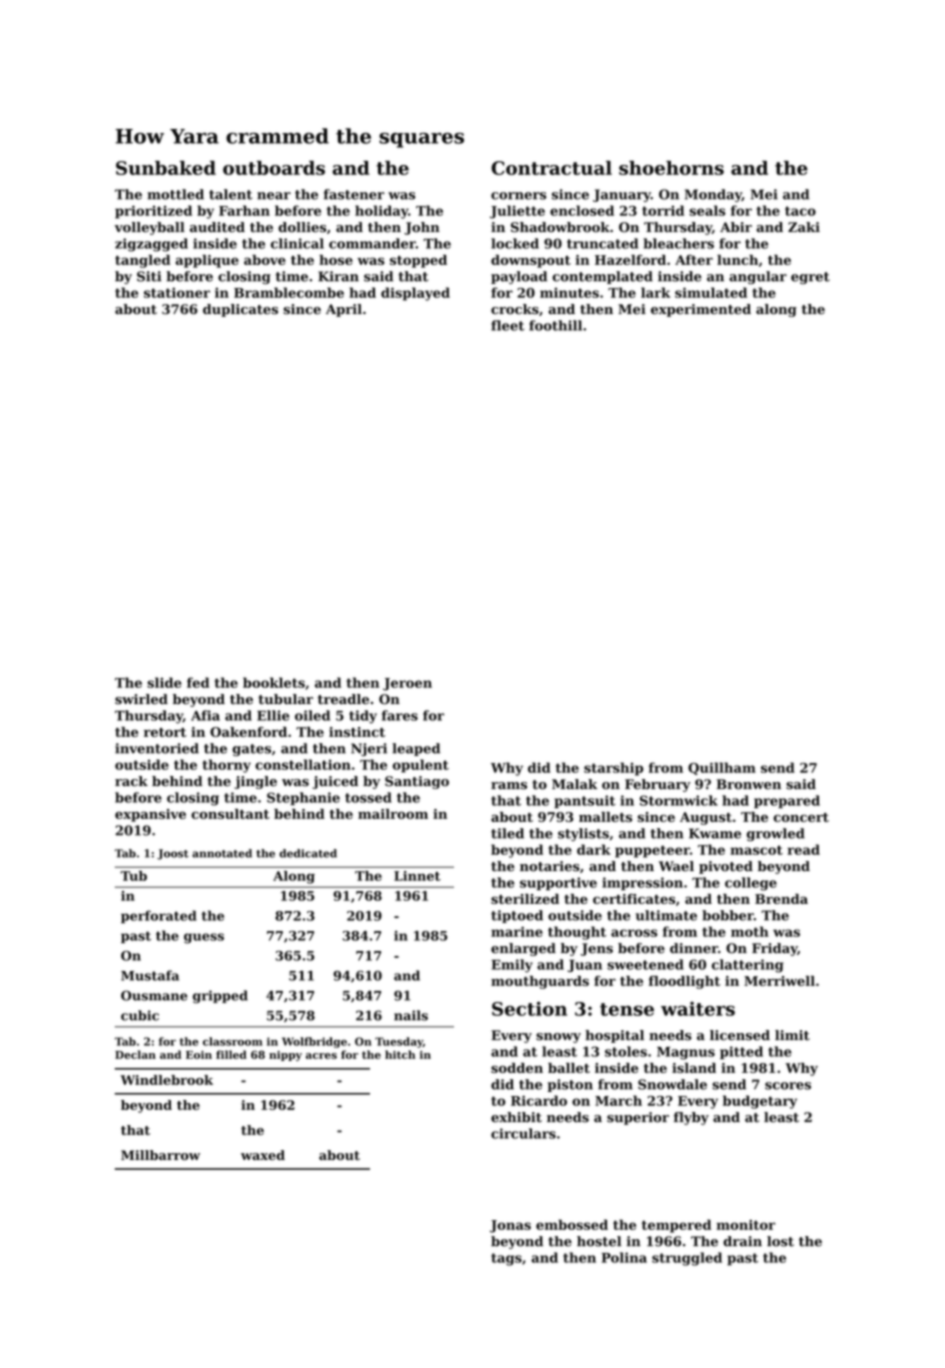  I want to click on Bramblecombe, so click(289, 292).
